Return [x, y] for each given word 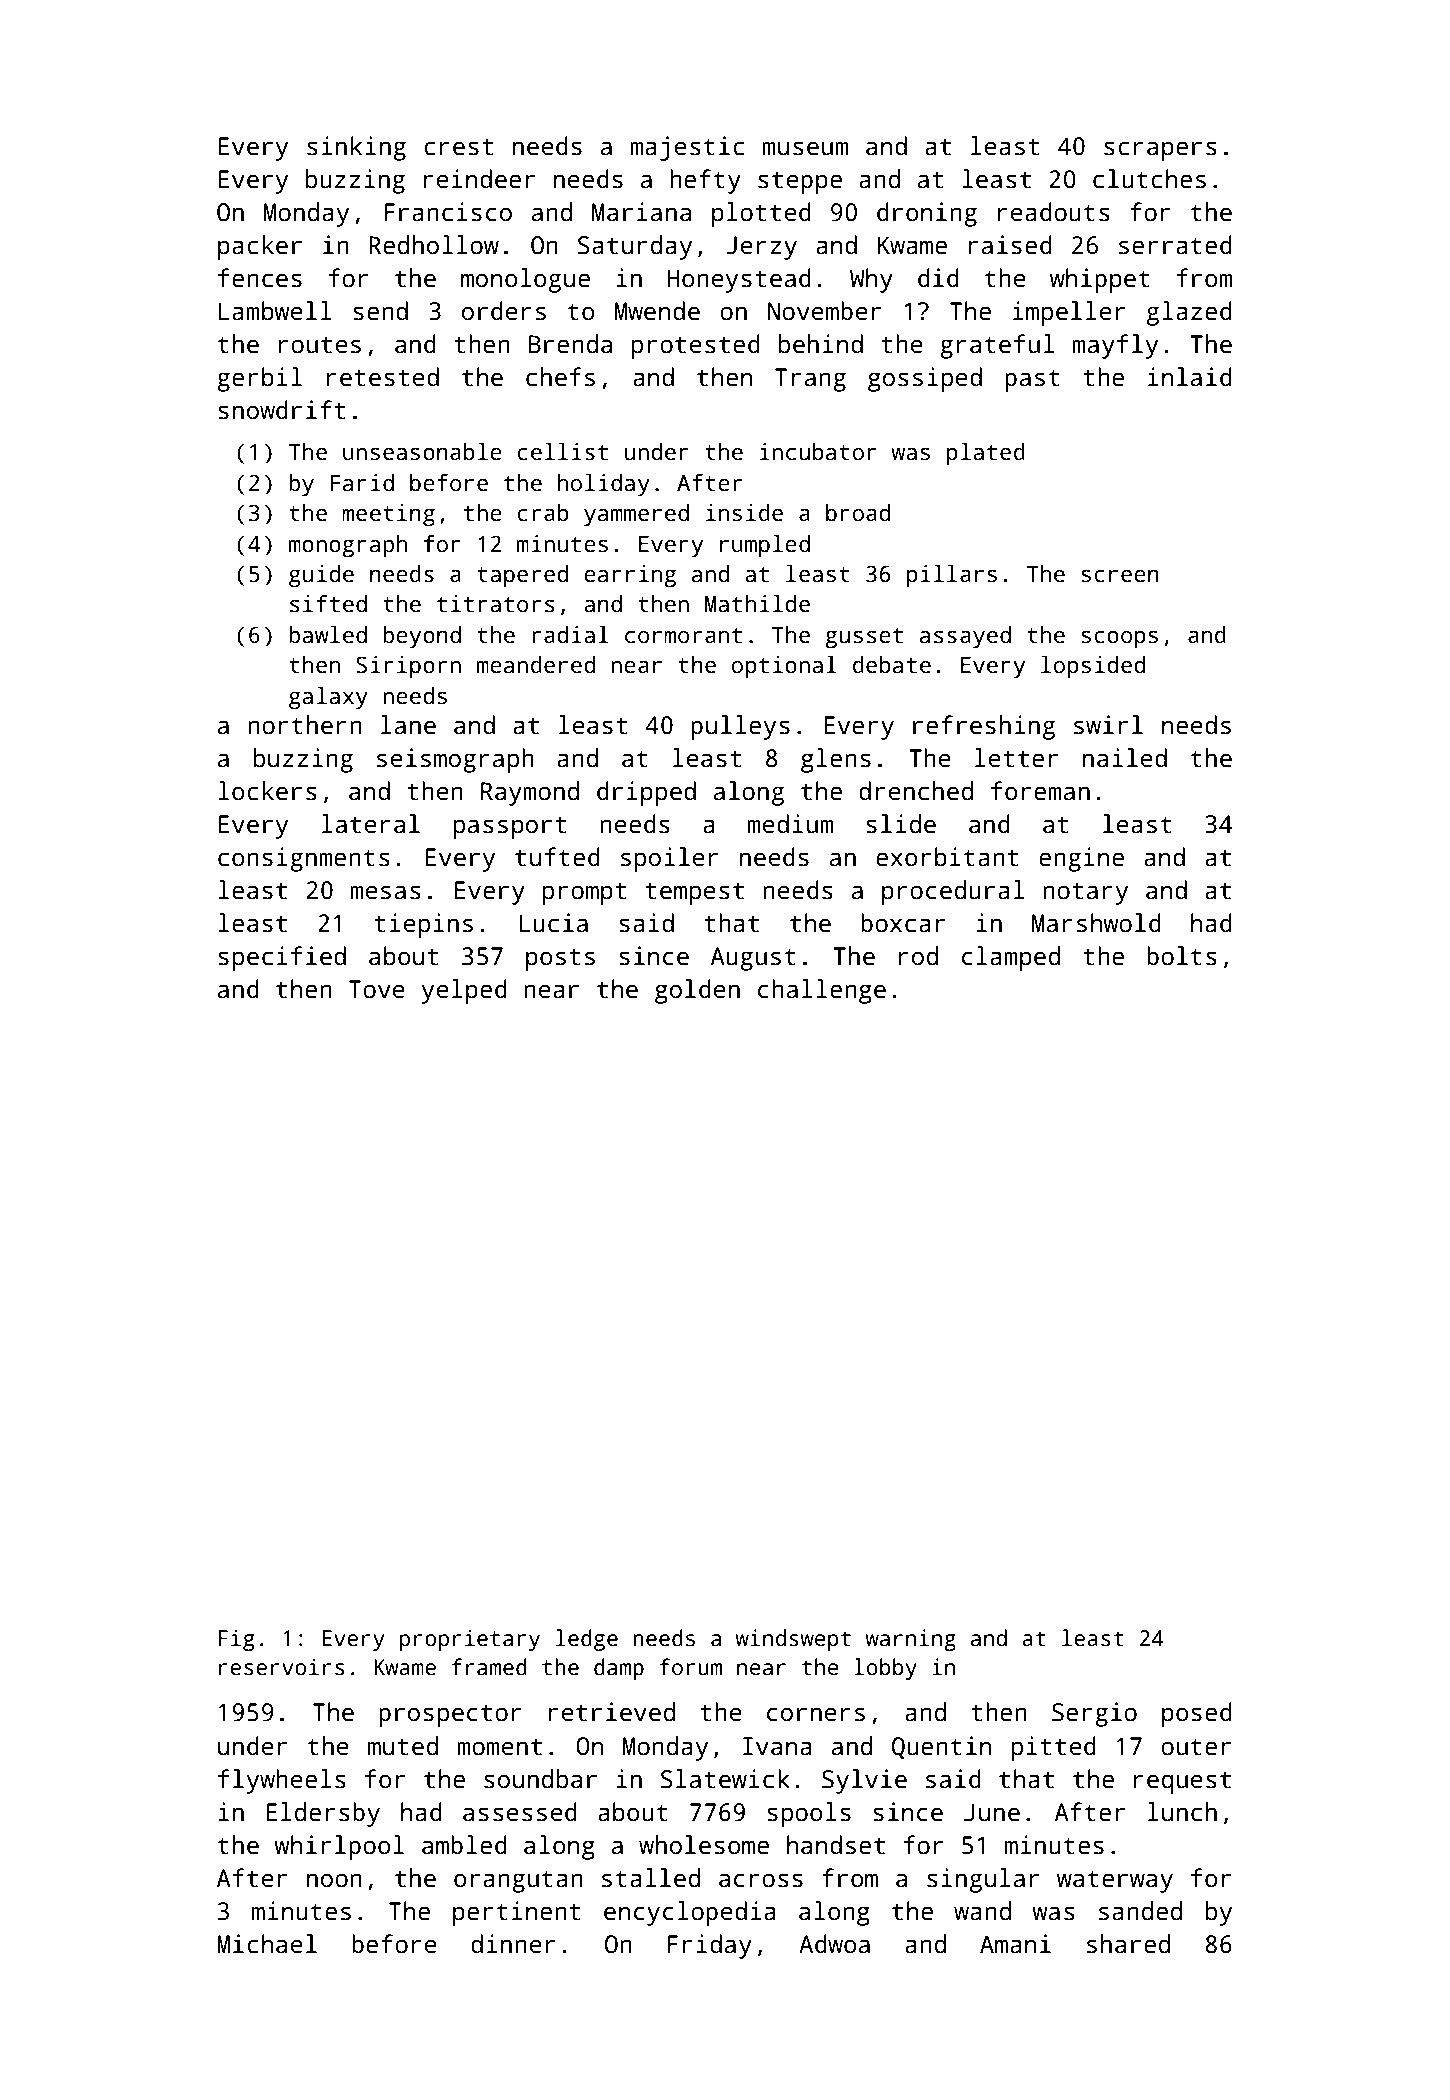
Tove [377, 989]
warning [910, 1640]
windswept [793, 1640]
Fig [236, 1640]
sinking [356, 148]
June [992, 1812]
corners [816, 1714]
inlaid [1190, 377]
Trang [810, 380]
